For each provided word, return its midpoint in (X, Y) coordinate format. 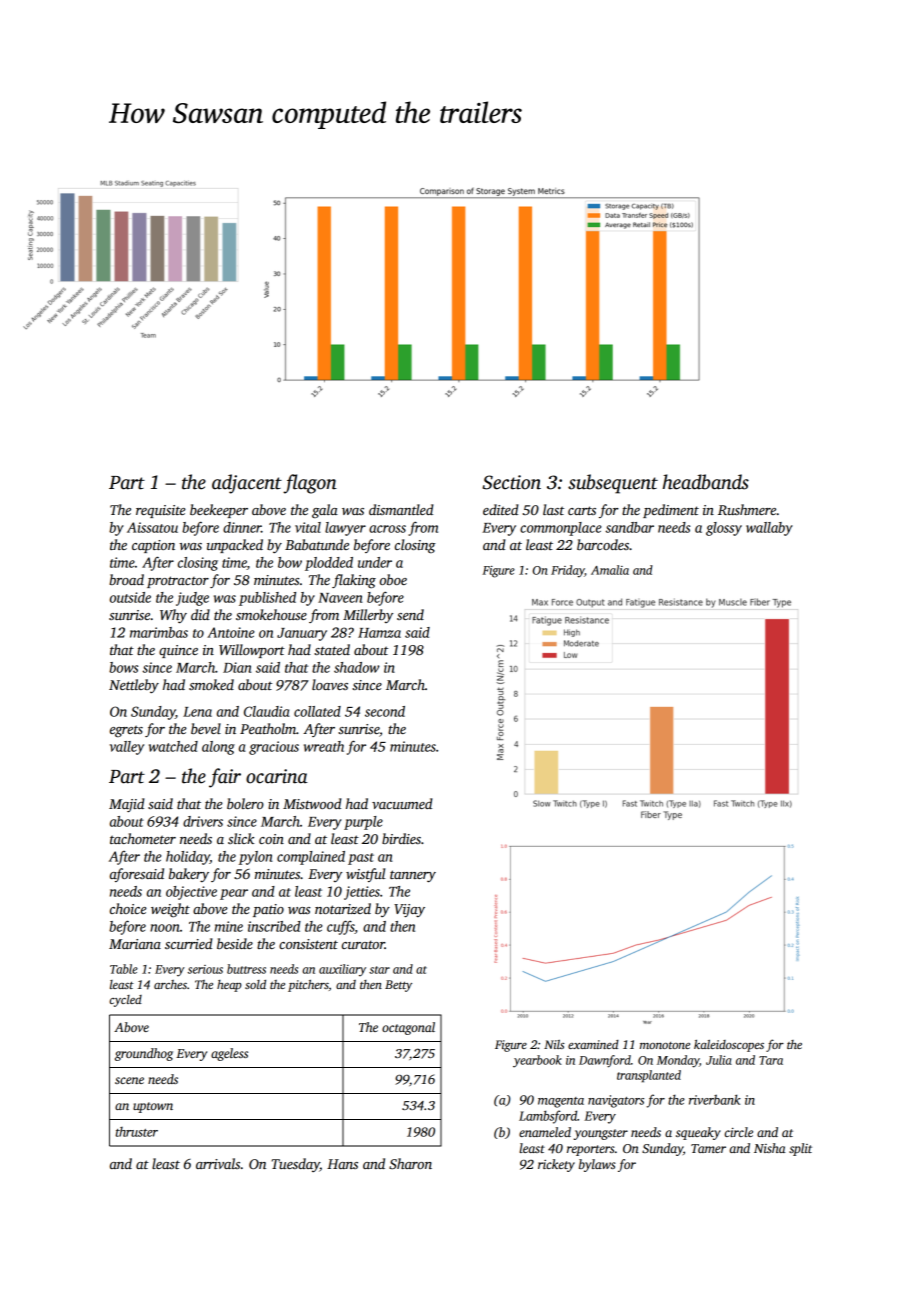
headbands (706, 482)
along (218, 748)
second (385, 711)
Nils (554, 1044)
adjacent (247, 484)
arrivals (218, 1163)
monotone (665, 1045)
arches (170, 984)
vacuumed (402, 803)
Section (511, 482)
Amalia (610, 570)
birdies (401, 838)
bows (123, 667)
